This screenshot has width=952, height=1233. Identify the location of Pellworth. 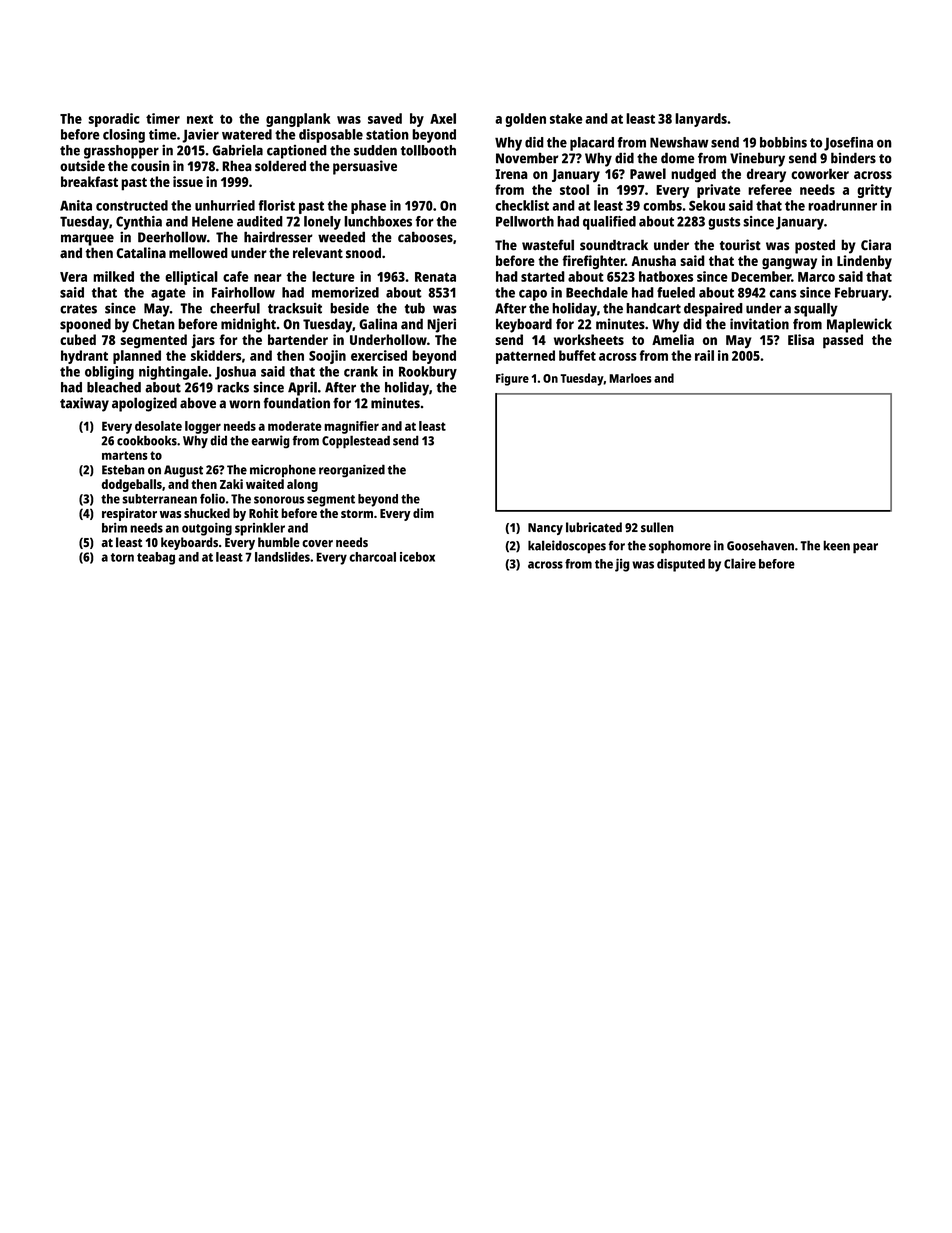
(525, 221).
